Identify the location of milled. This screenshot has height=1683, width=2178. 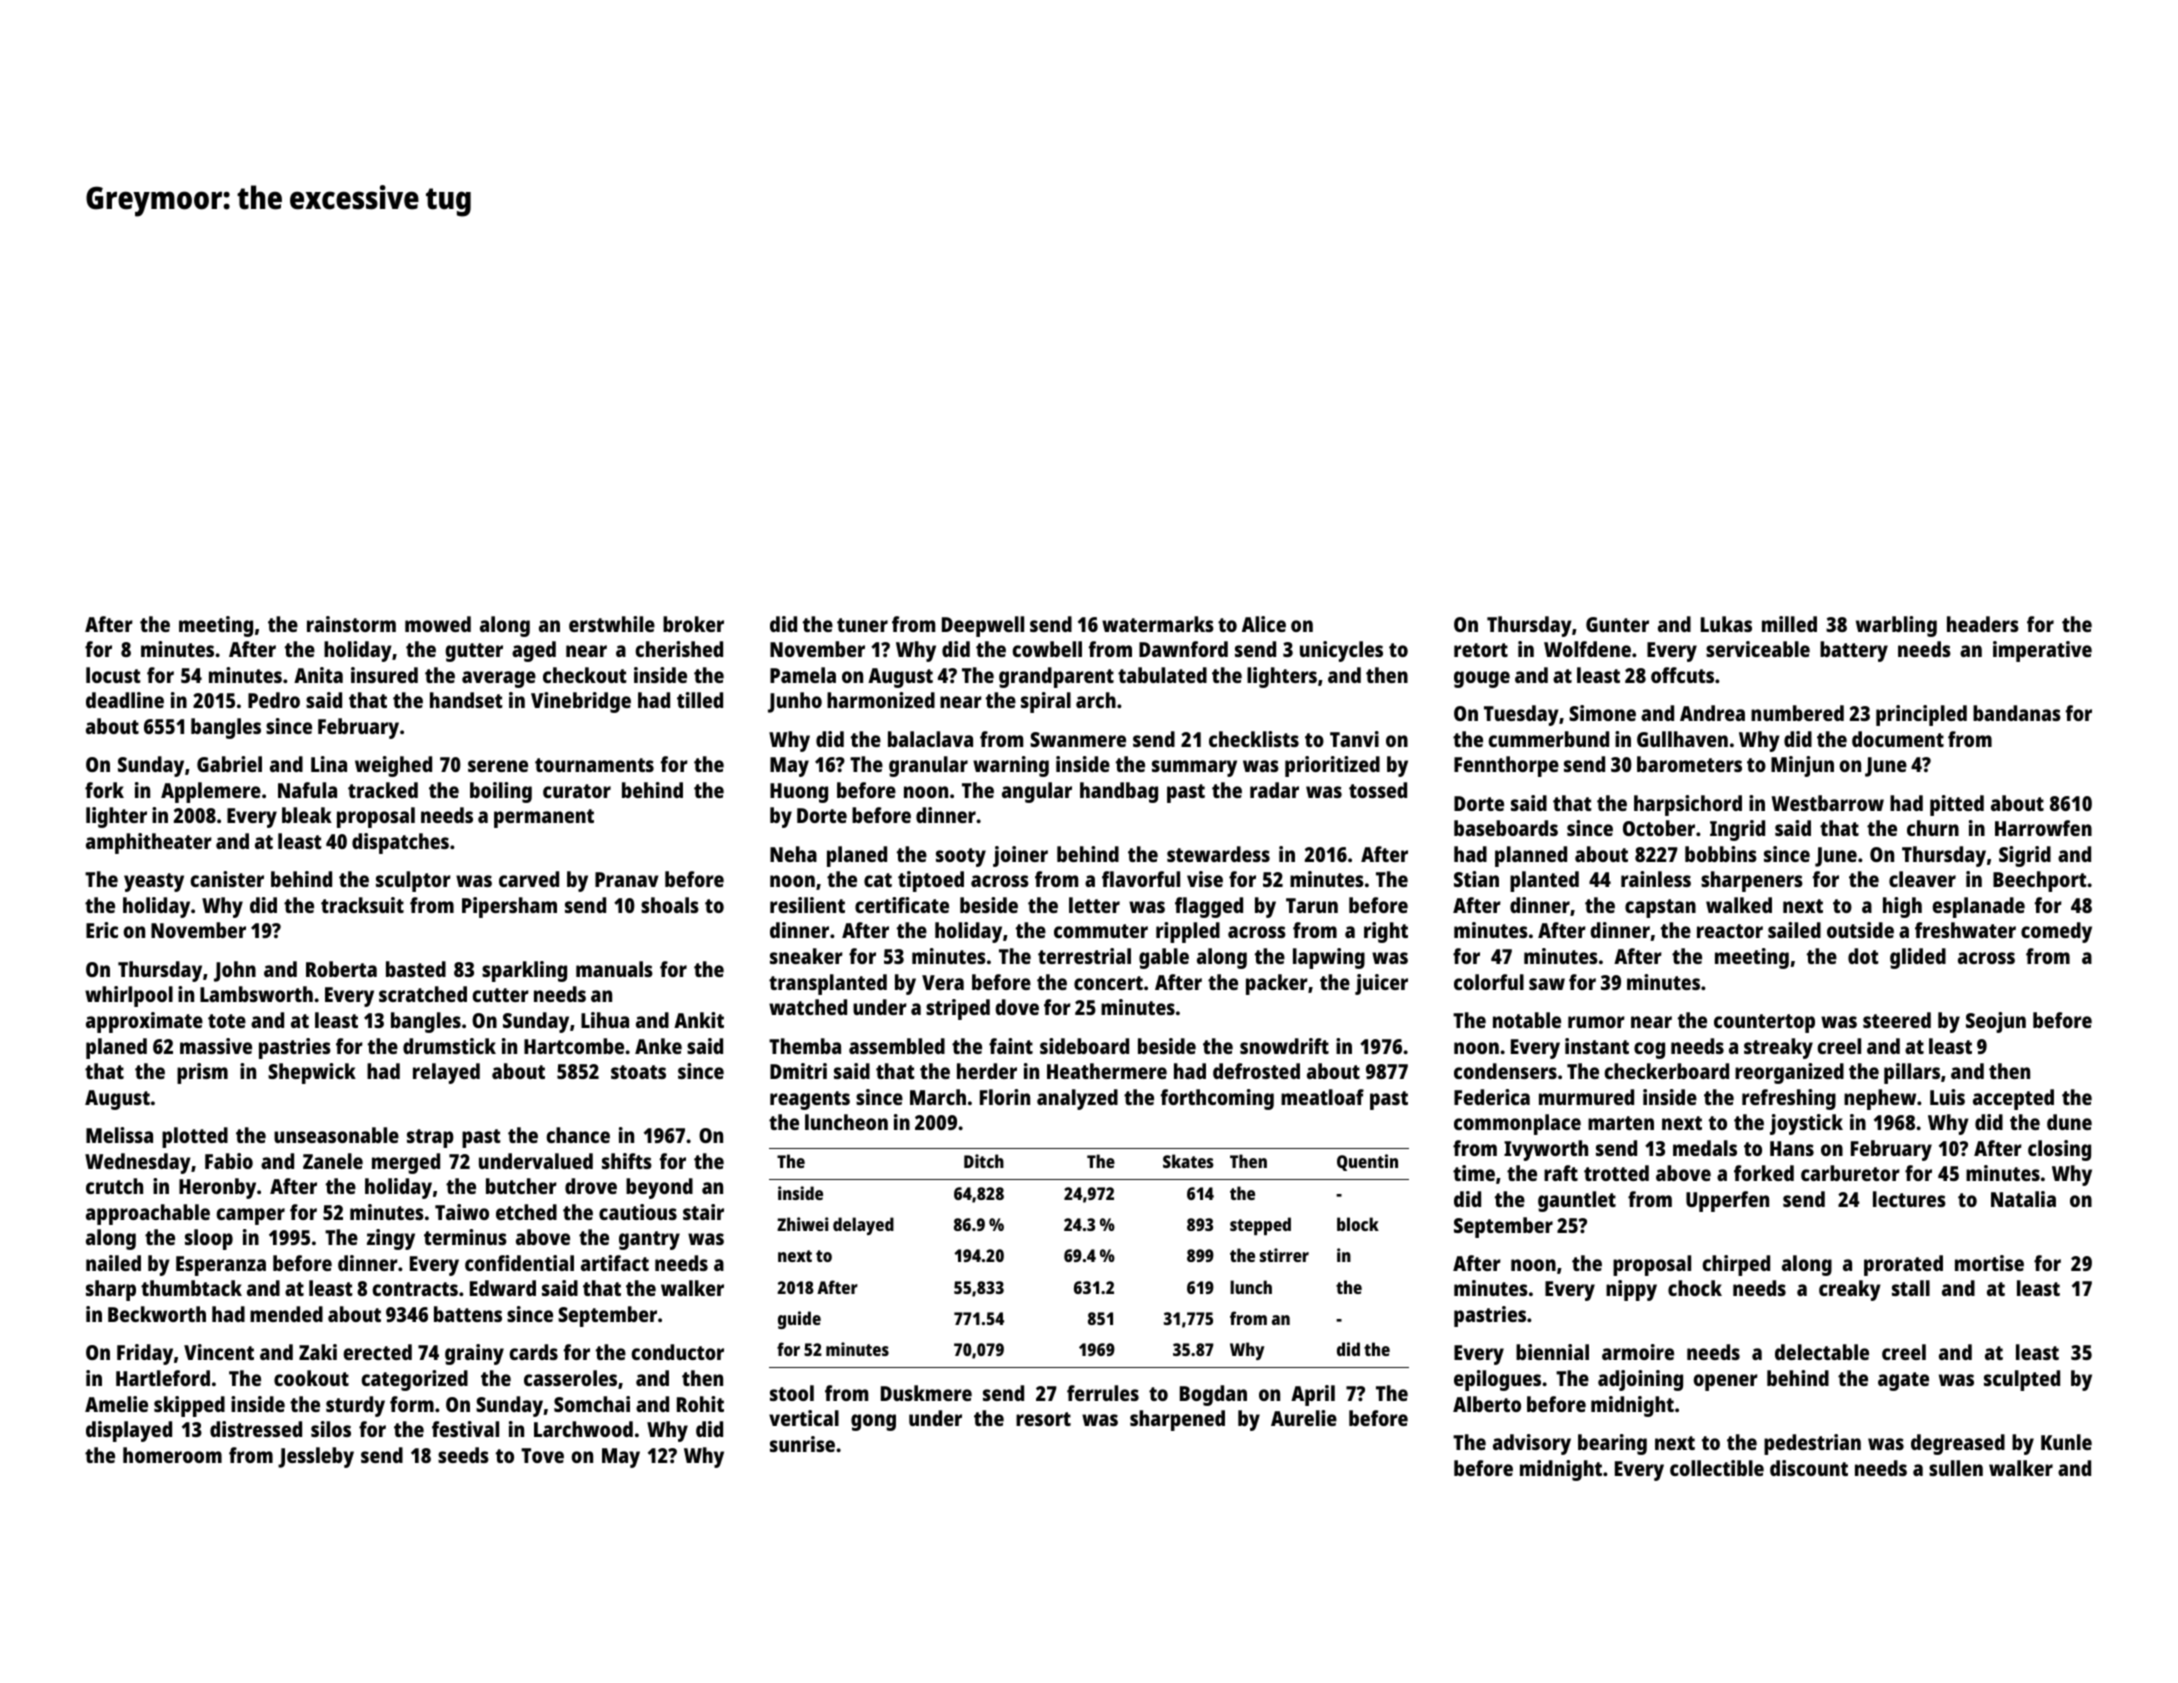
(1789, 624).
